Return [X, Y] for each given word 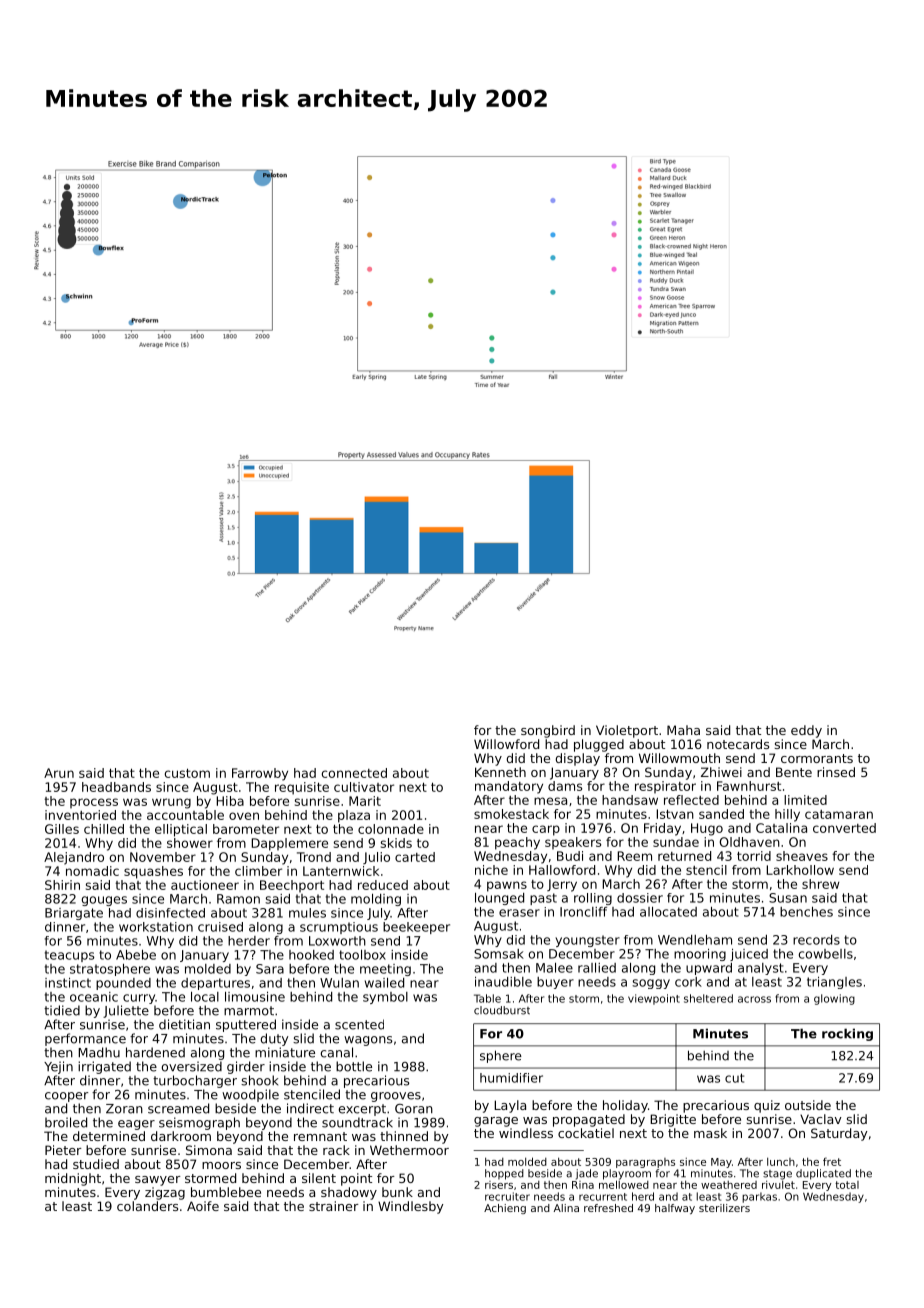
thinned [404, 1136]
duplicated [823, 1174]
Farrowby [260, 774]
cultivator [364, 787]
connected [354, 773]
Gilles [62, 829]
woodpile [250, 1095]
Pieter [63, 1150]
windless [526, 1133]
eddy [806, 731]
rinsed [836, 772]
